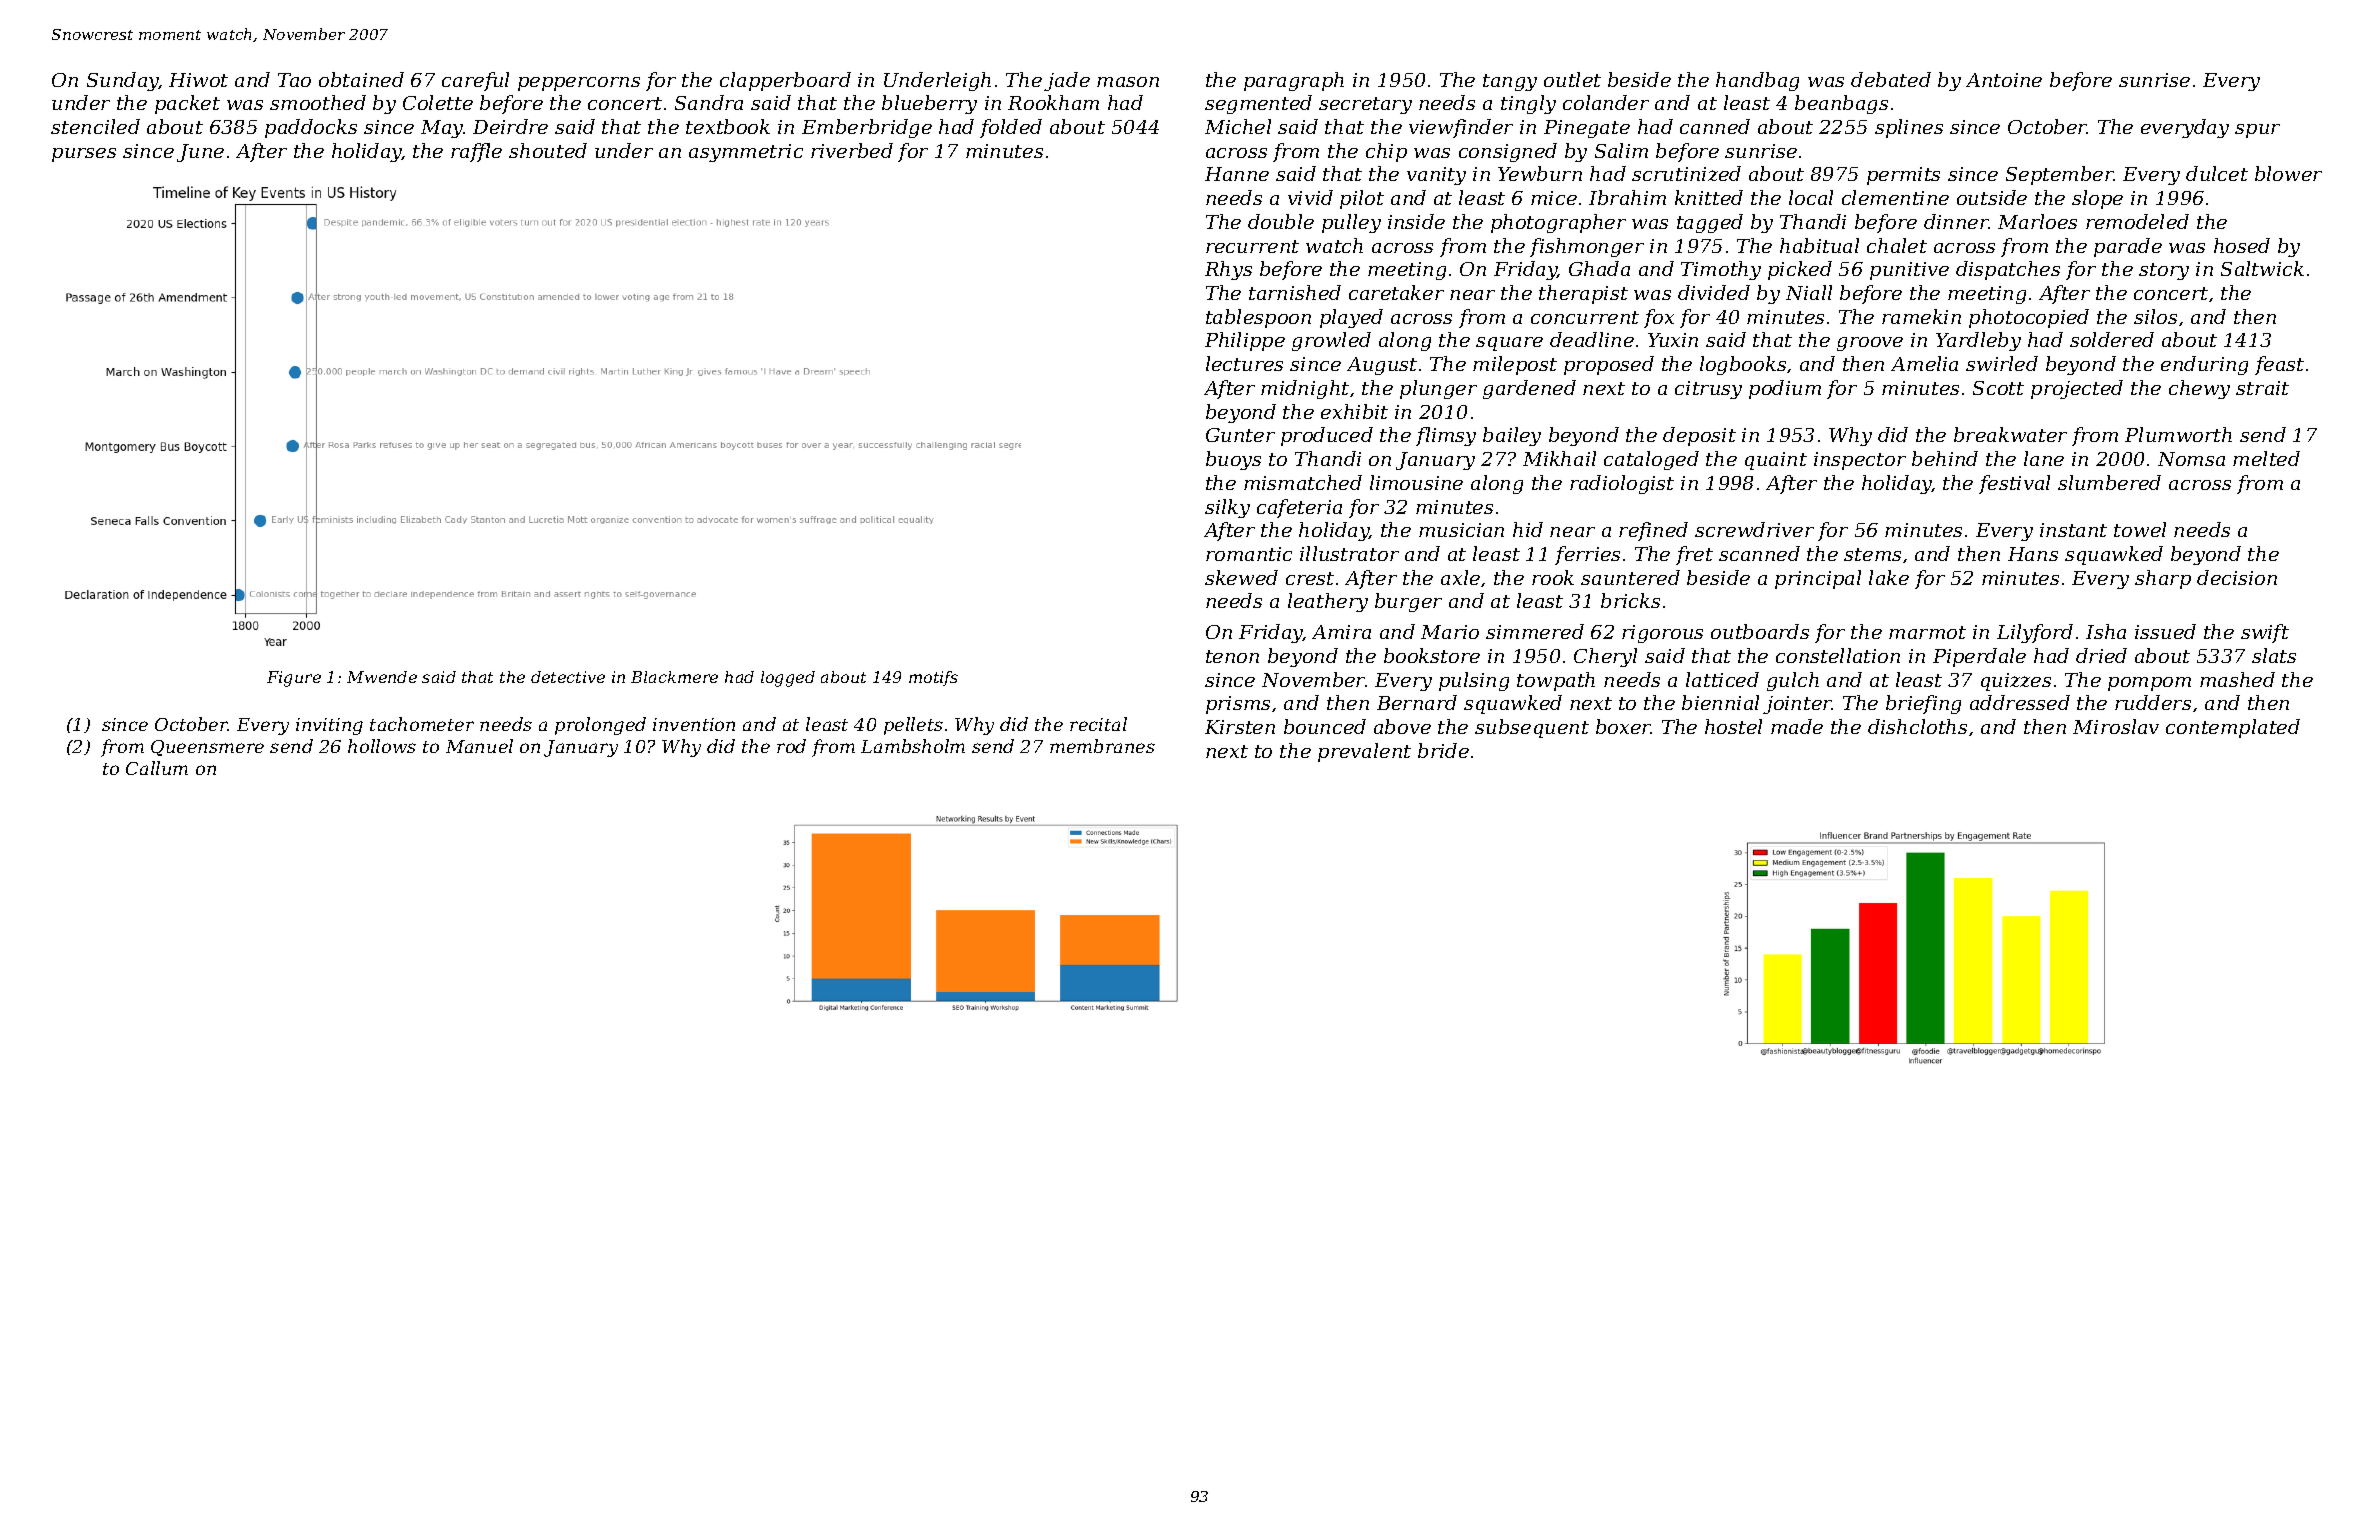 The height and width of the image is (1540, 2380). I want to click on double, so click(1281, 221).
